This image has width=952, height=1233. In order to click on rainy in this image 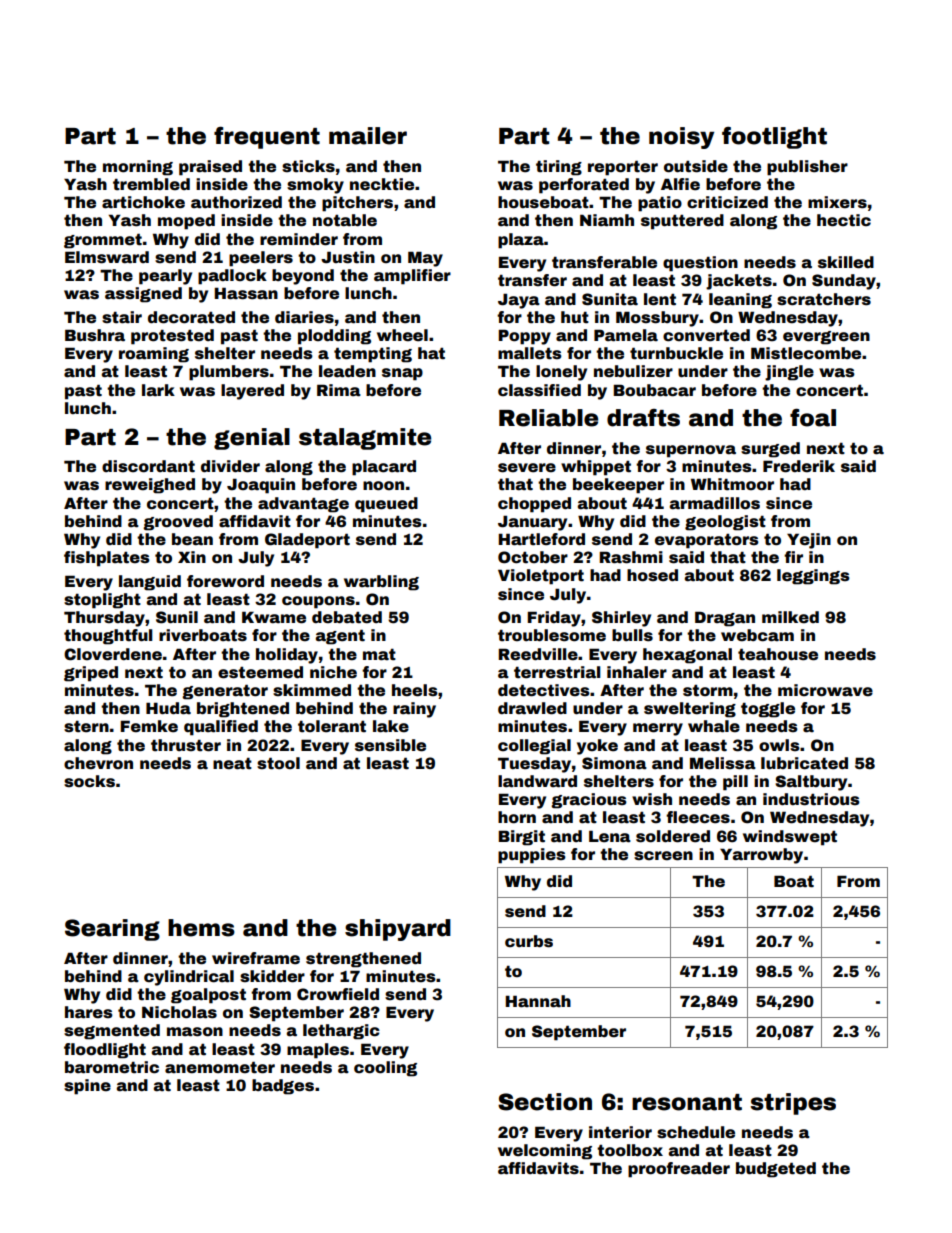, I will do `click(414, 710)`.
